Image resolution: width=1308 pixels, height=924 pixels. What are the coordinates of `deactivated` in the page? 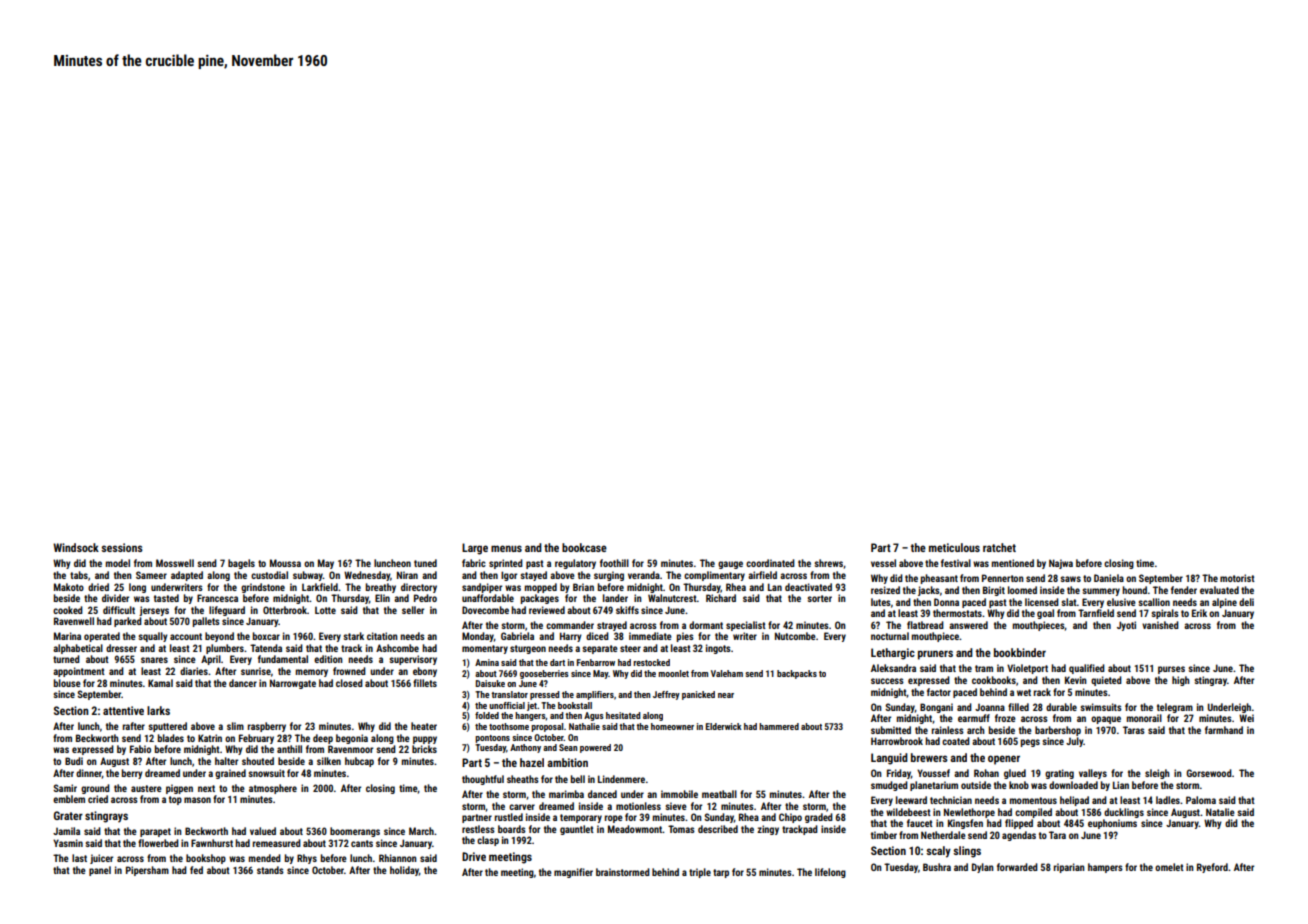 It's located at (808, 587).
